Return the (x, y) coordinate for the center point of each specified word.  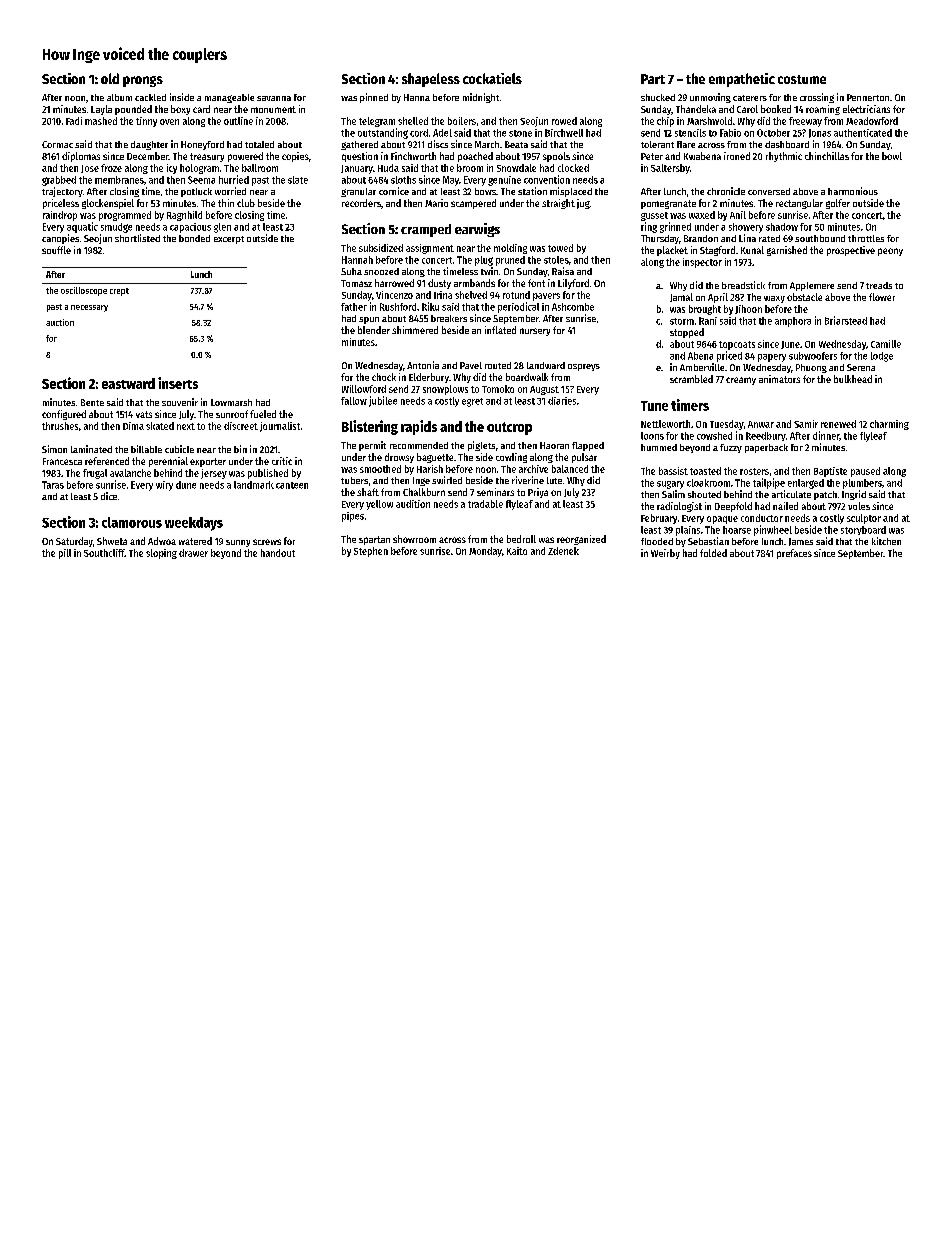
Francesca (62, 461)
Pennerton (868, 97)
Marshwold (709, 121)
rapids (419, 427)
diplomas (81, 157)
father (354, 307)
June (790, 345)
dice (109, 496)
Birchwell (564, 133)
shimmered (415, 330)
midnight (481, 98)
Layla (101, 110)
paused (865, 472)
